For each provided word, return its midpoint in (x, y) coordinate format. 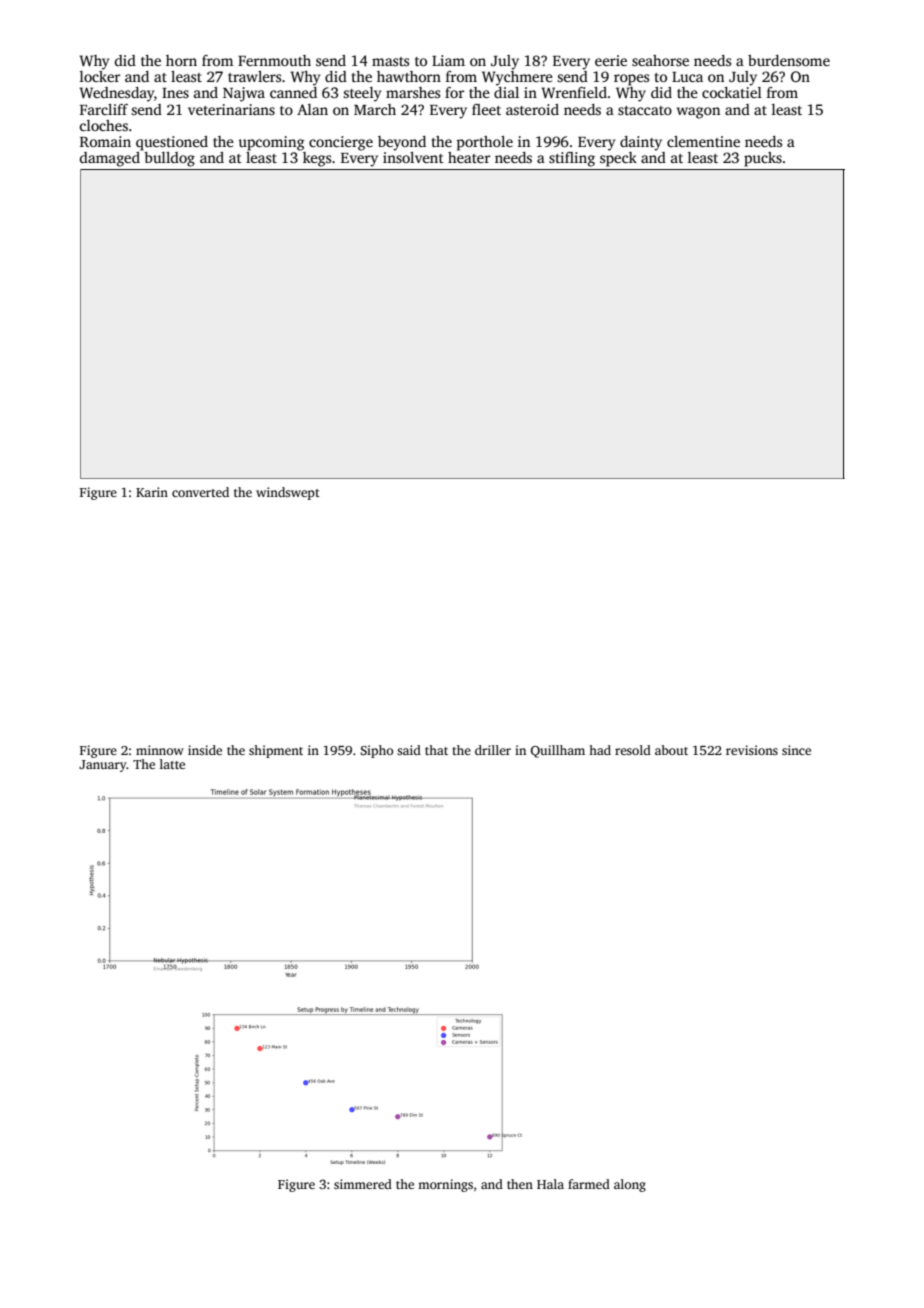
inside (205, 750)
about (671, 750)
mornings (445, 1185)
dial (506, 92)
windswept (288, 493)
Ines (175, 93)
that (436, 750)
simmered (363, 1184)
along (630, 1185)
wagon (698, 113)
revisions (752, 750)
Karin (152, 492)
